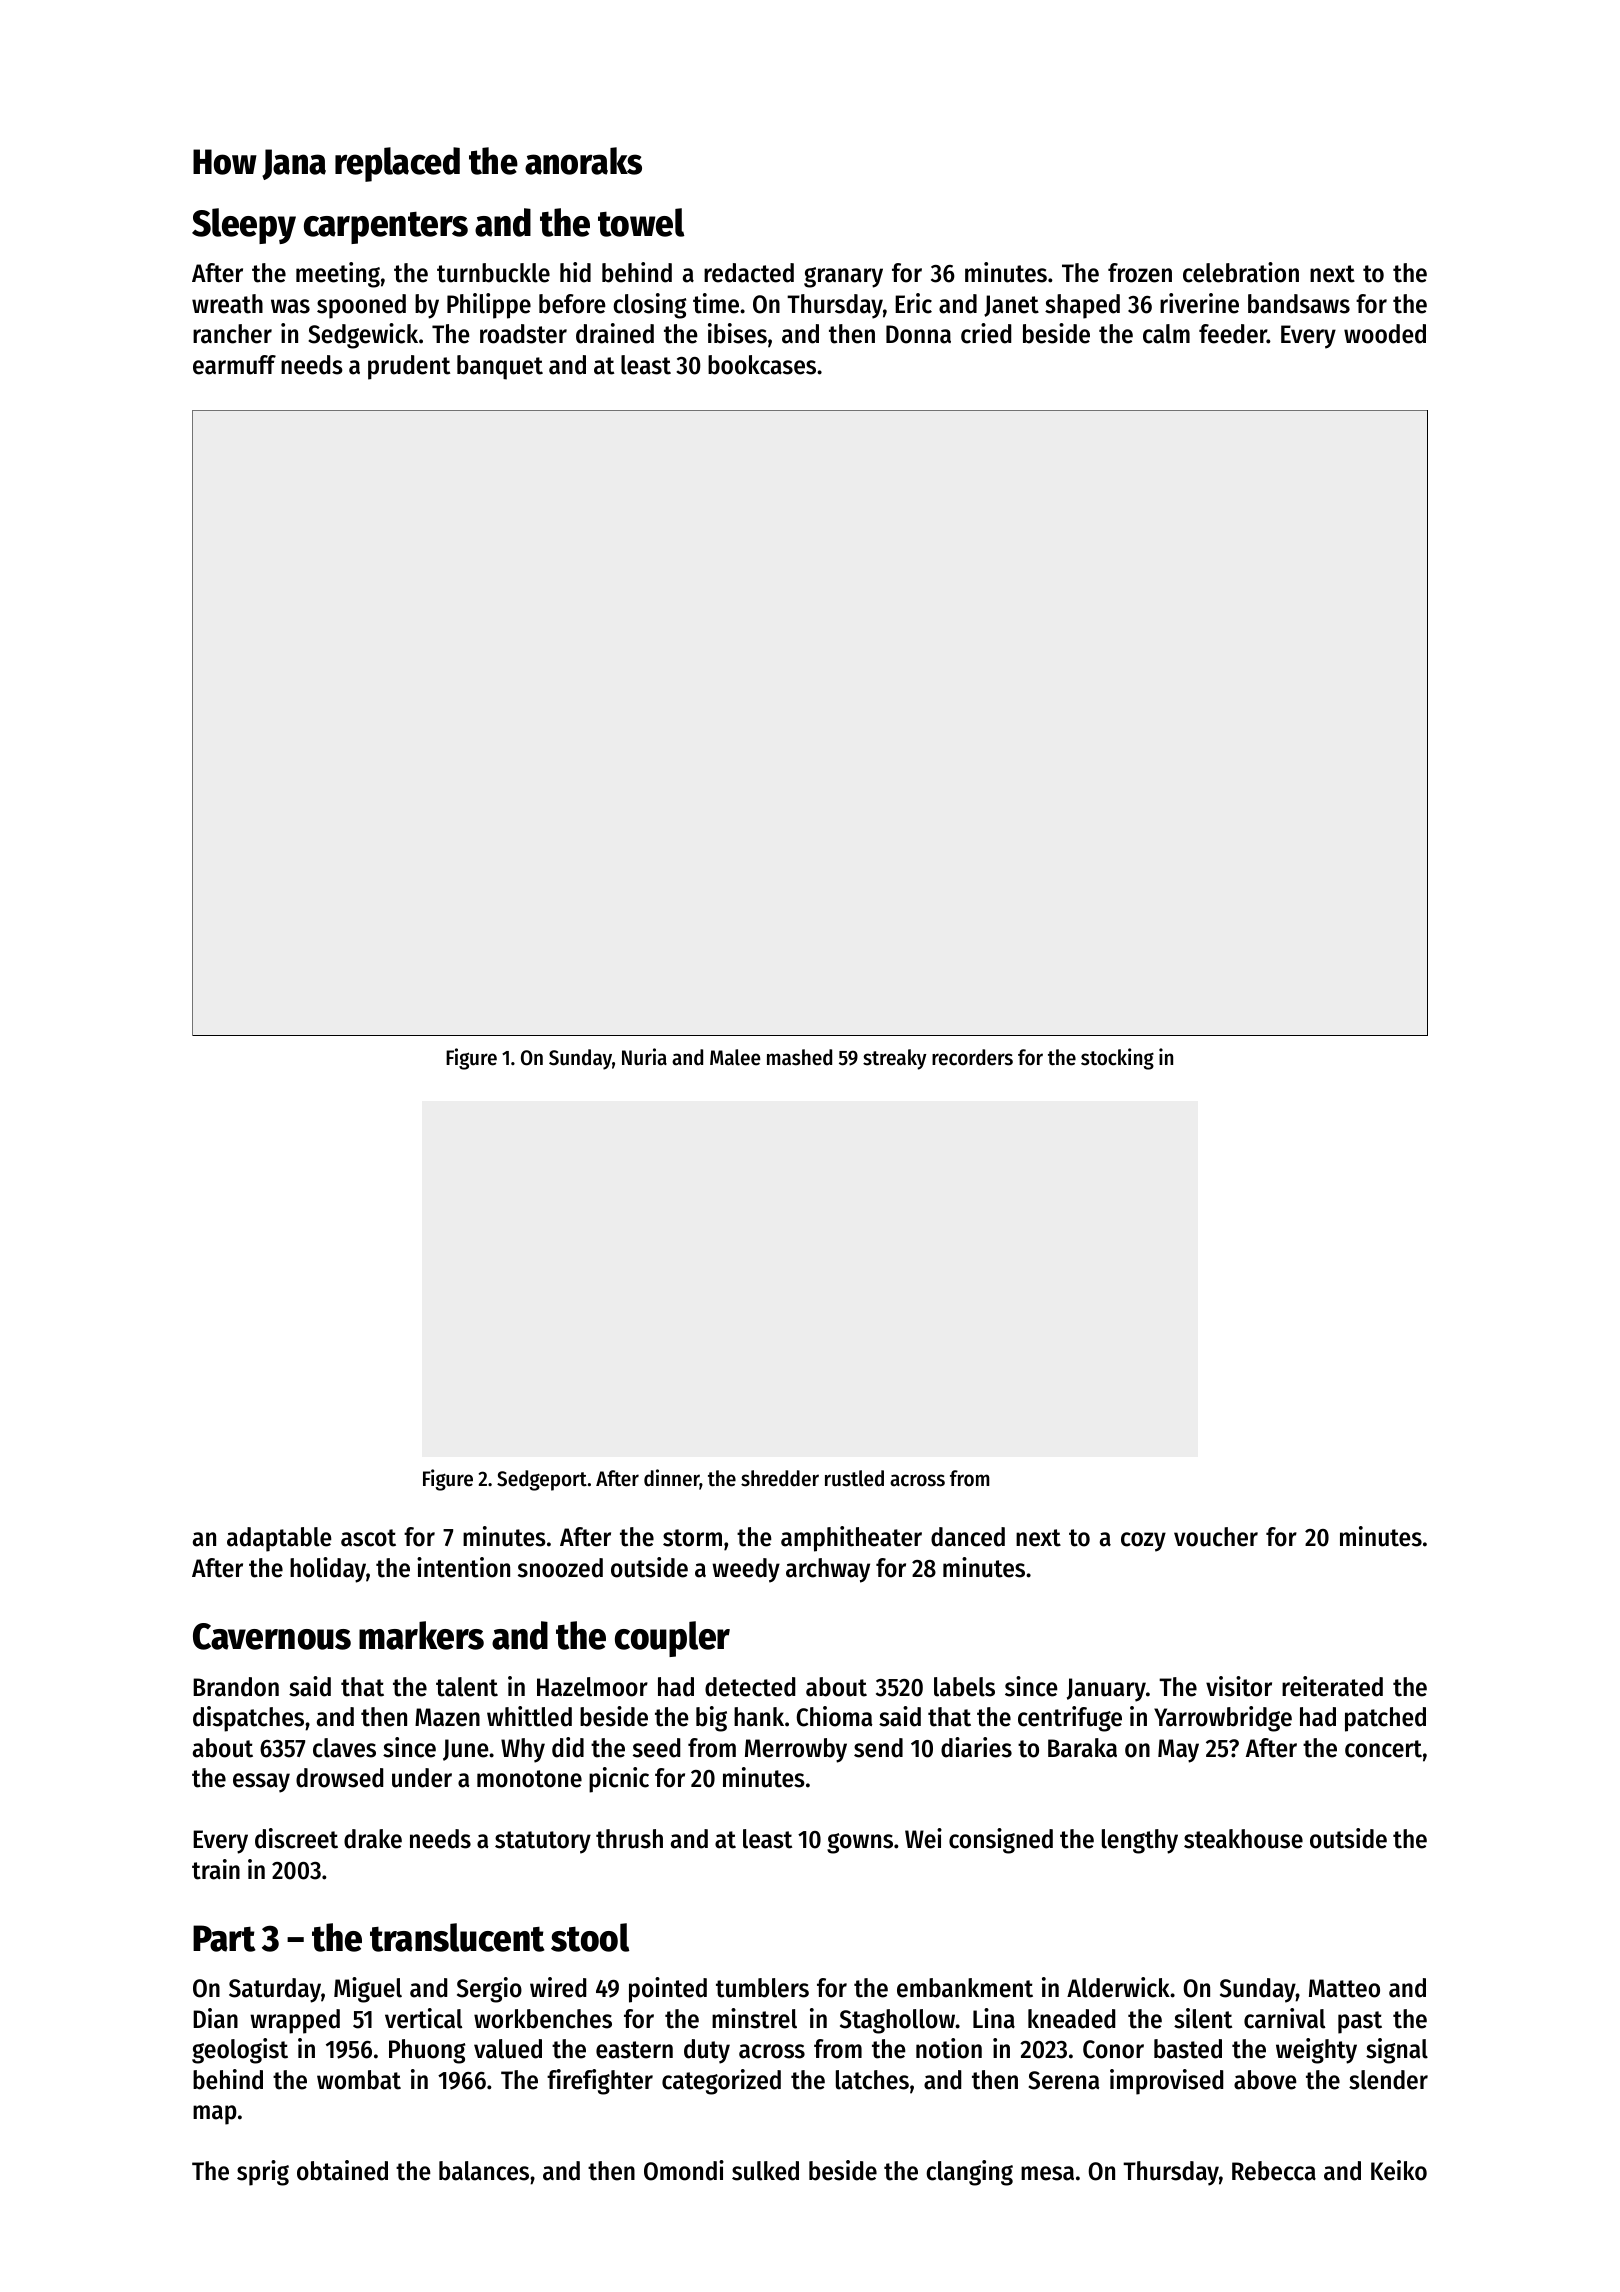  What do you see at coordinates (644, 1057) in the screenshot?
I see `Nuria` at bounding box center [644, 1057].
